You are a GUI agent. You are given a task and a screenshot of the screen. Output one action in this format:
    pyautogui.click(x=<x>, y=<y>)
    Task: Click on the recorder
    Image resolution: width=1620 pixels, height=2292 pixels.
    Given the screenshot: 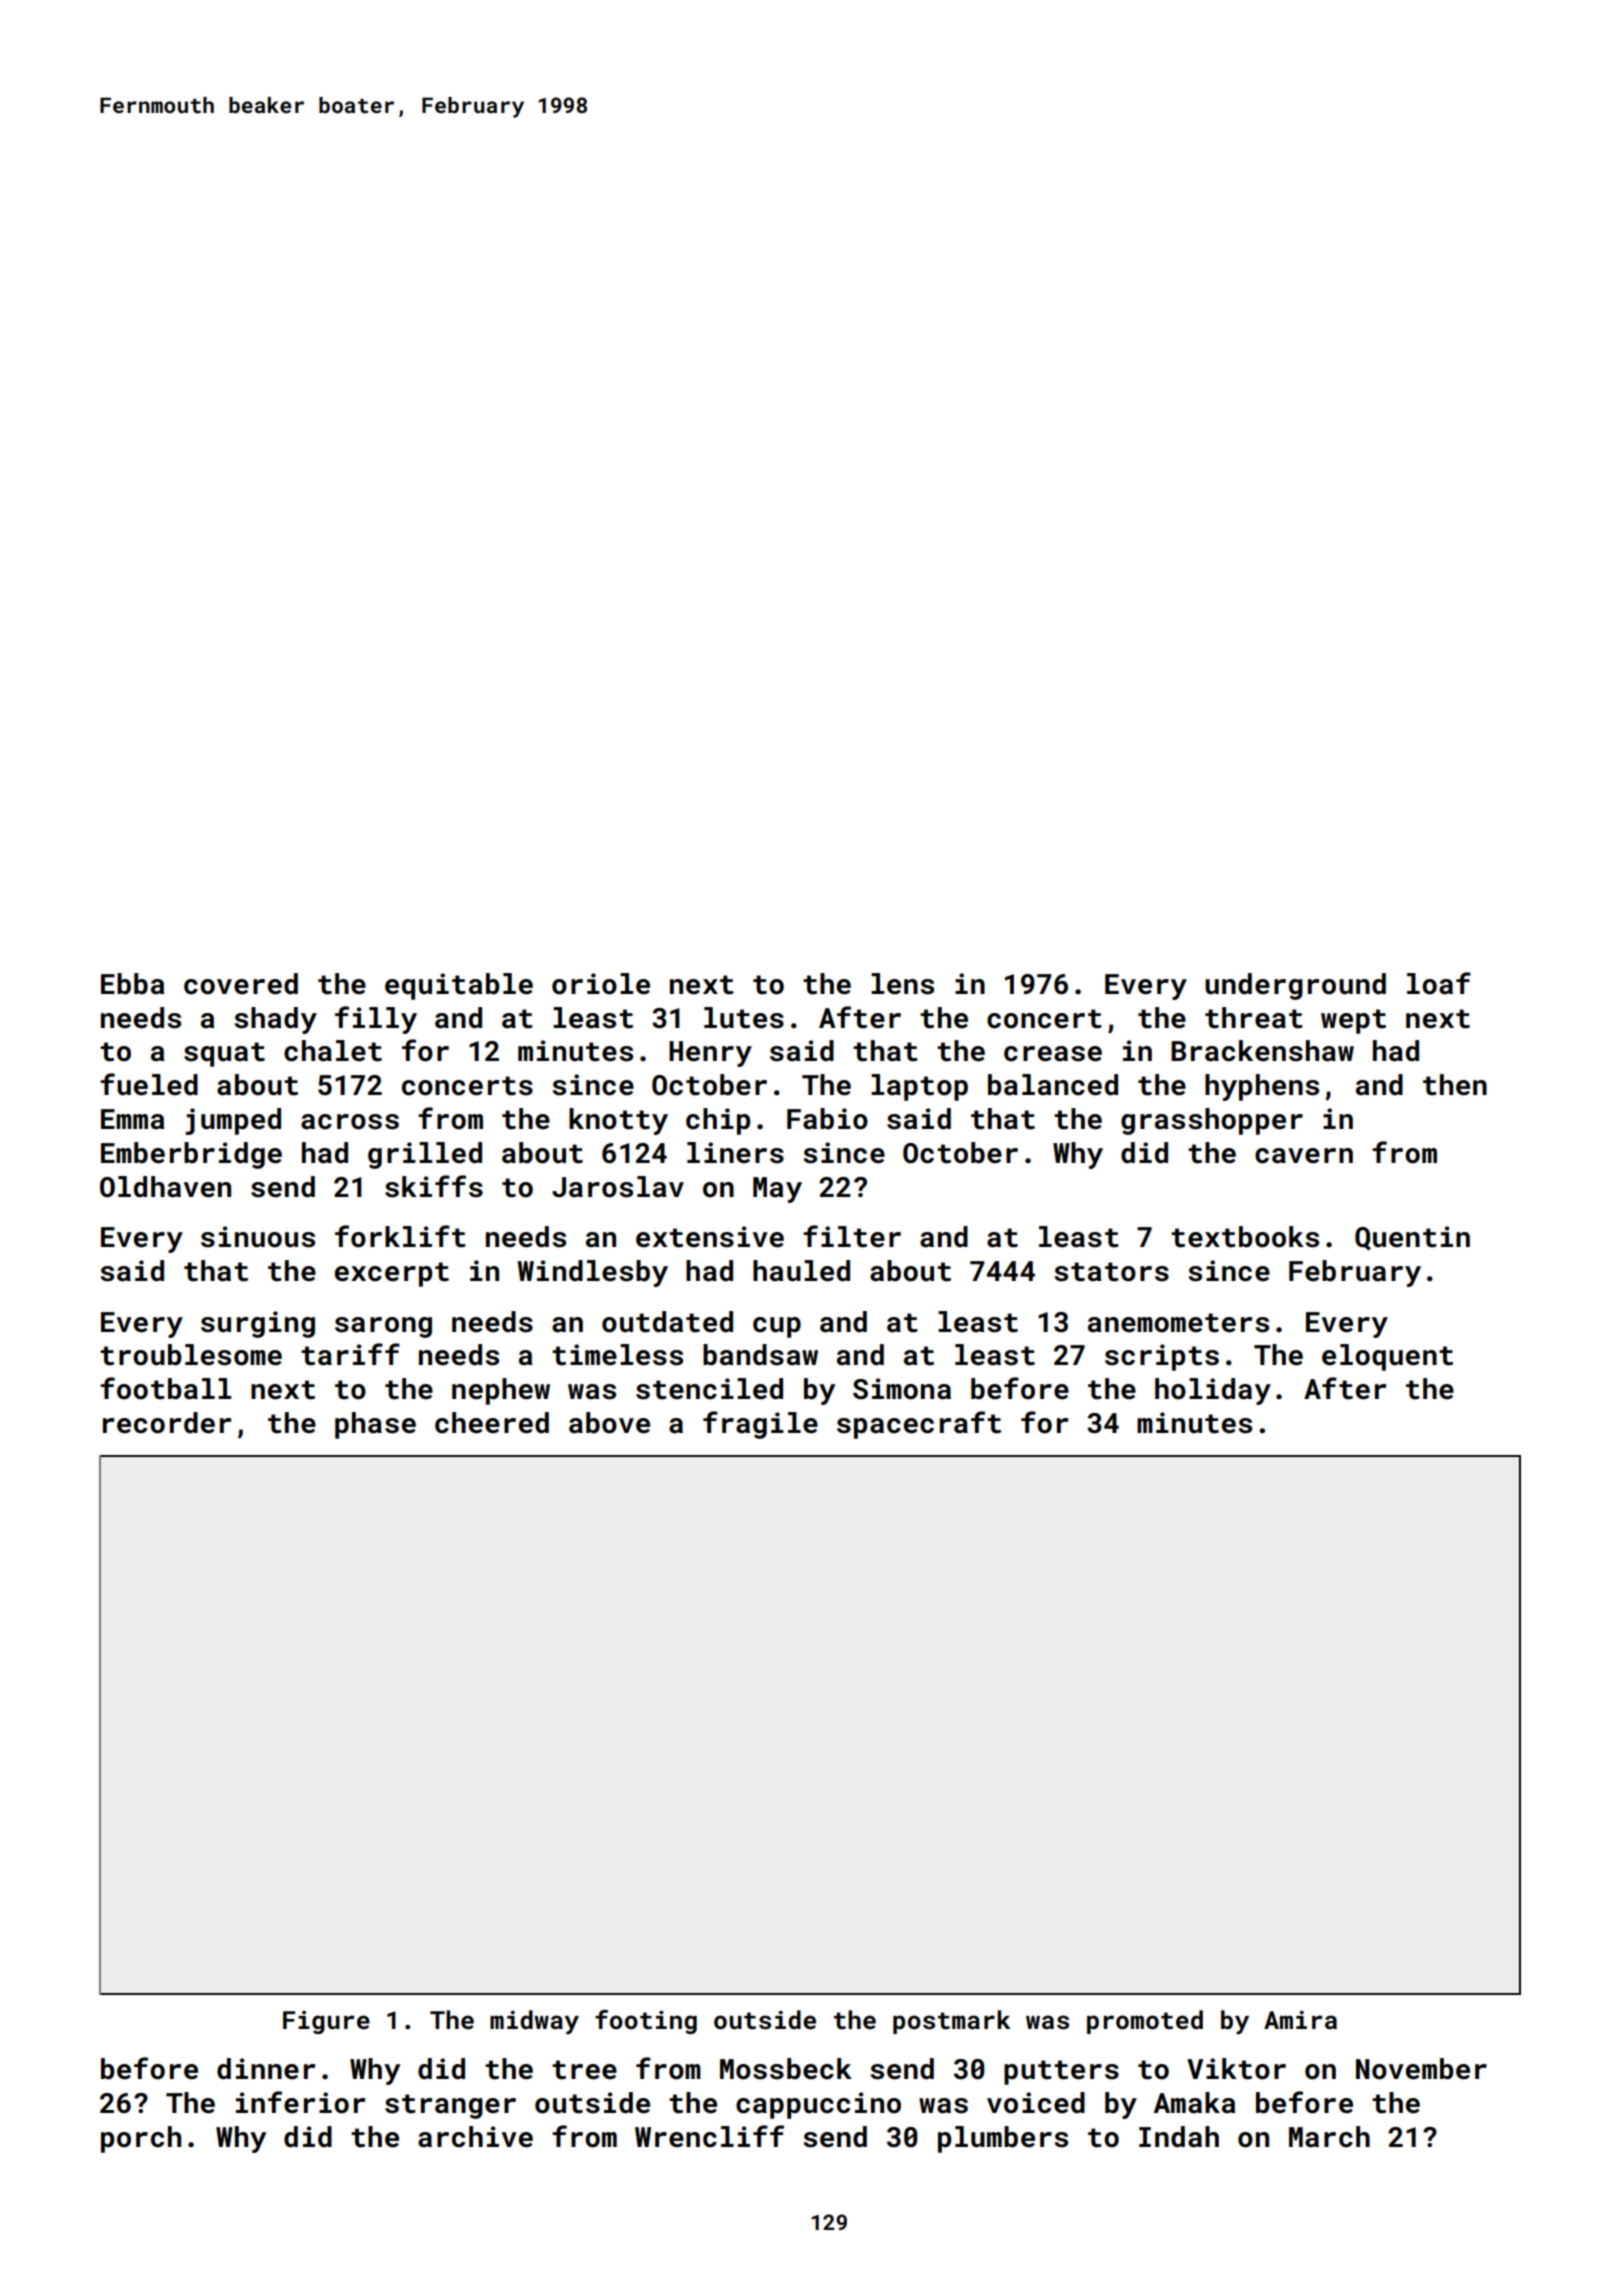 What is the action you would take?
    pyautogui.click(x=167, y=1423)
